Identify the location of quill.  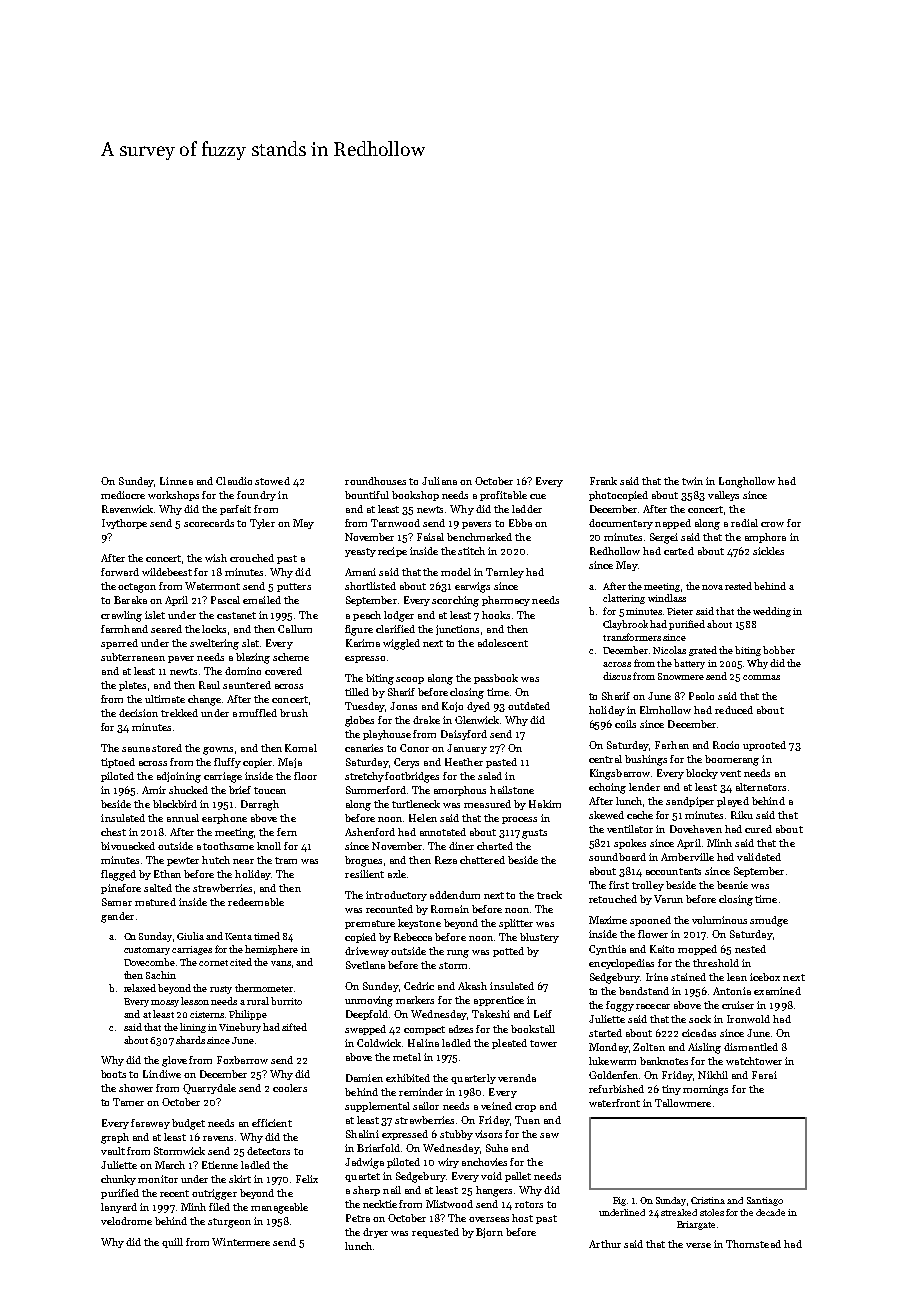
(172, 1243).
